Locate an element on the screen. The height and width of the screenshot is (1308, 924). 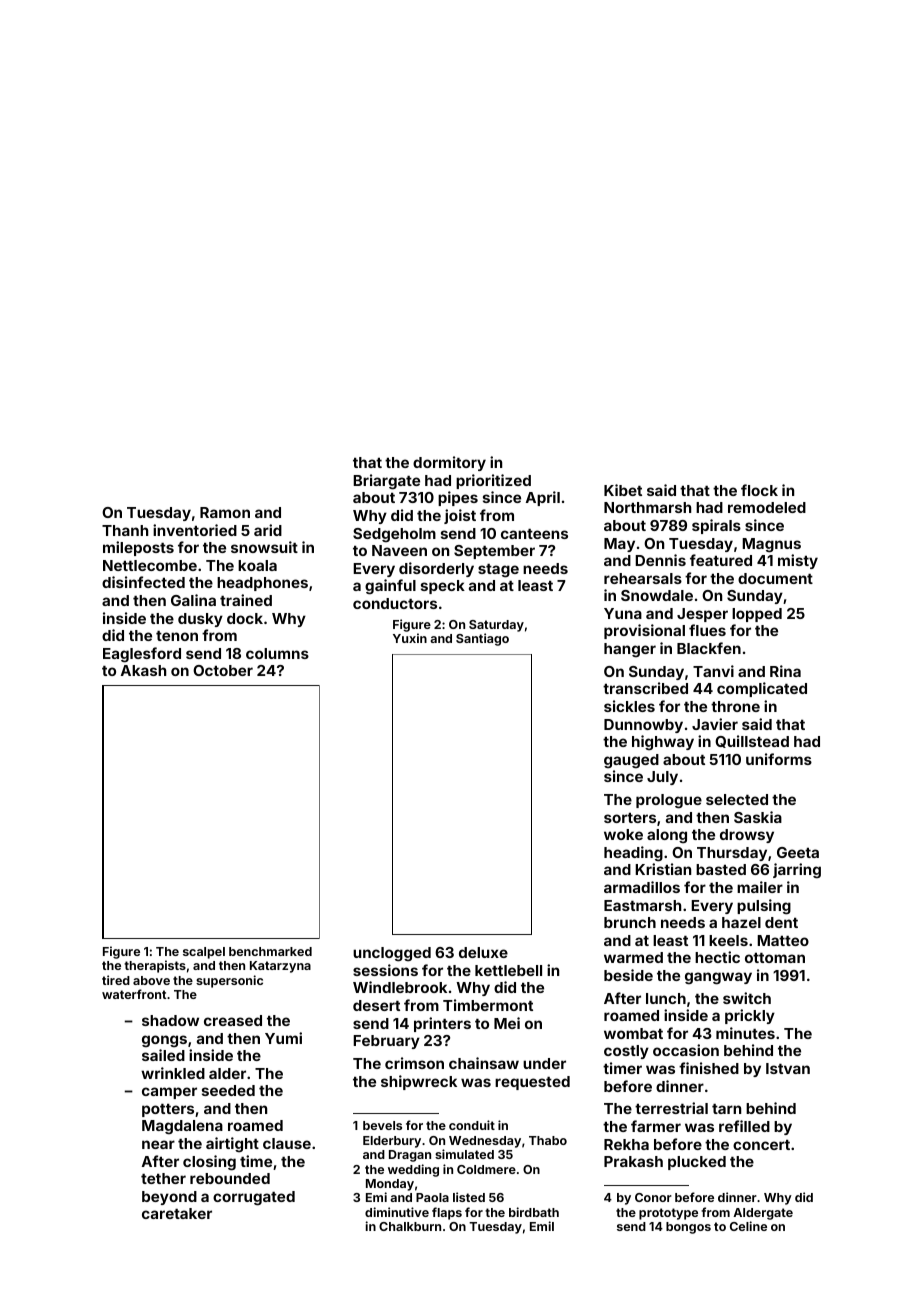
canteens is located at coordinates (534, 534).
